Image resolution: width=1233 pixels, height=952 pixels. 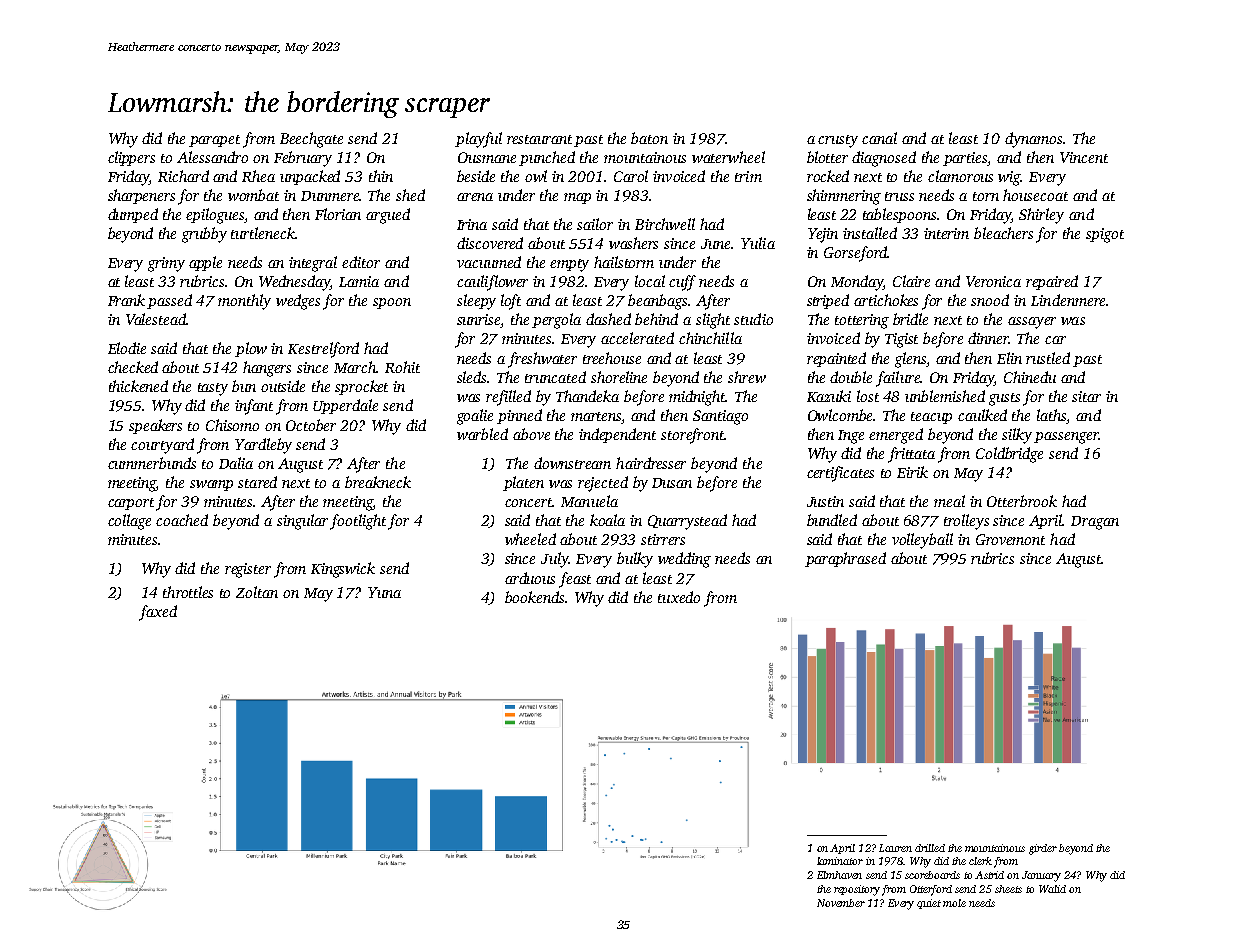 What do you see at coordinates (589, 501) in the screenshot?
I see `Manuela` at bounding box center [589, 501].
